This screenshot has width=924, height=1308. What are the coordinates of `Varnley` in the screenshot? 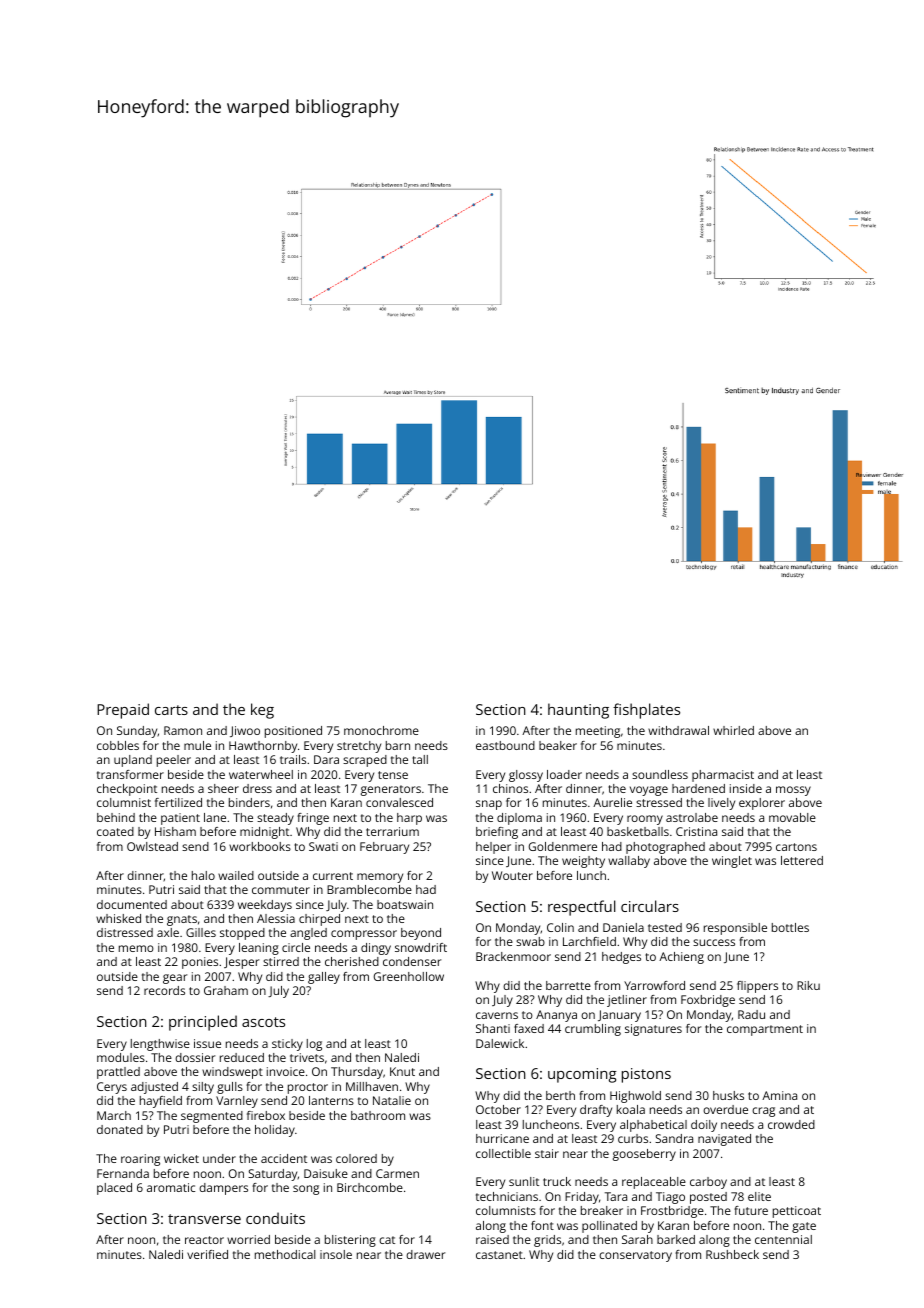 It's located at (237, 1102).
